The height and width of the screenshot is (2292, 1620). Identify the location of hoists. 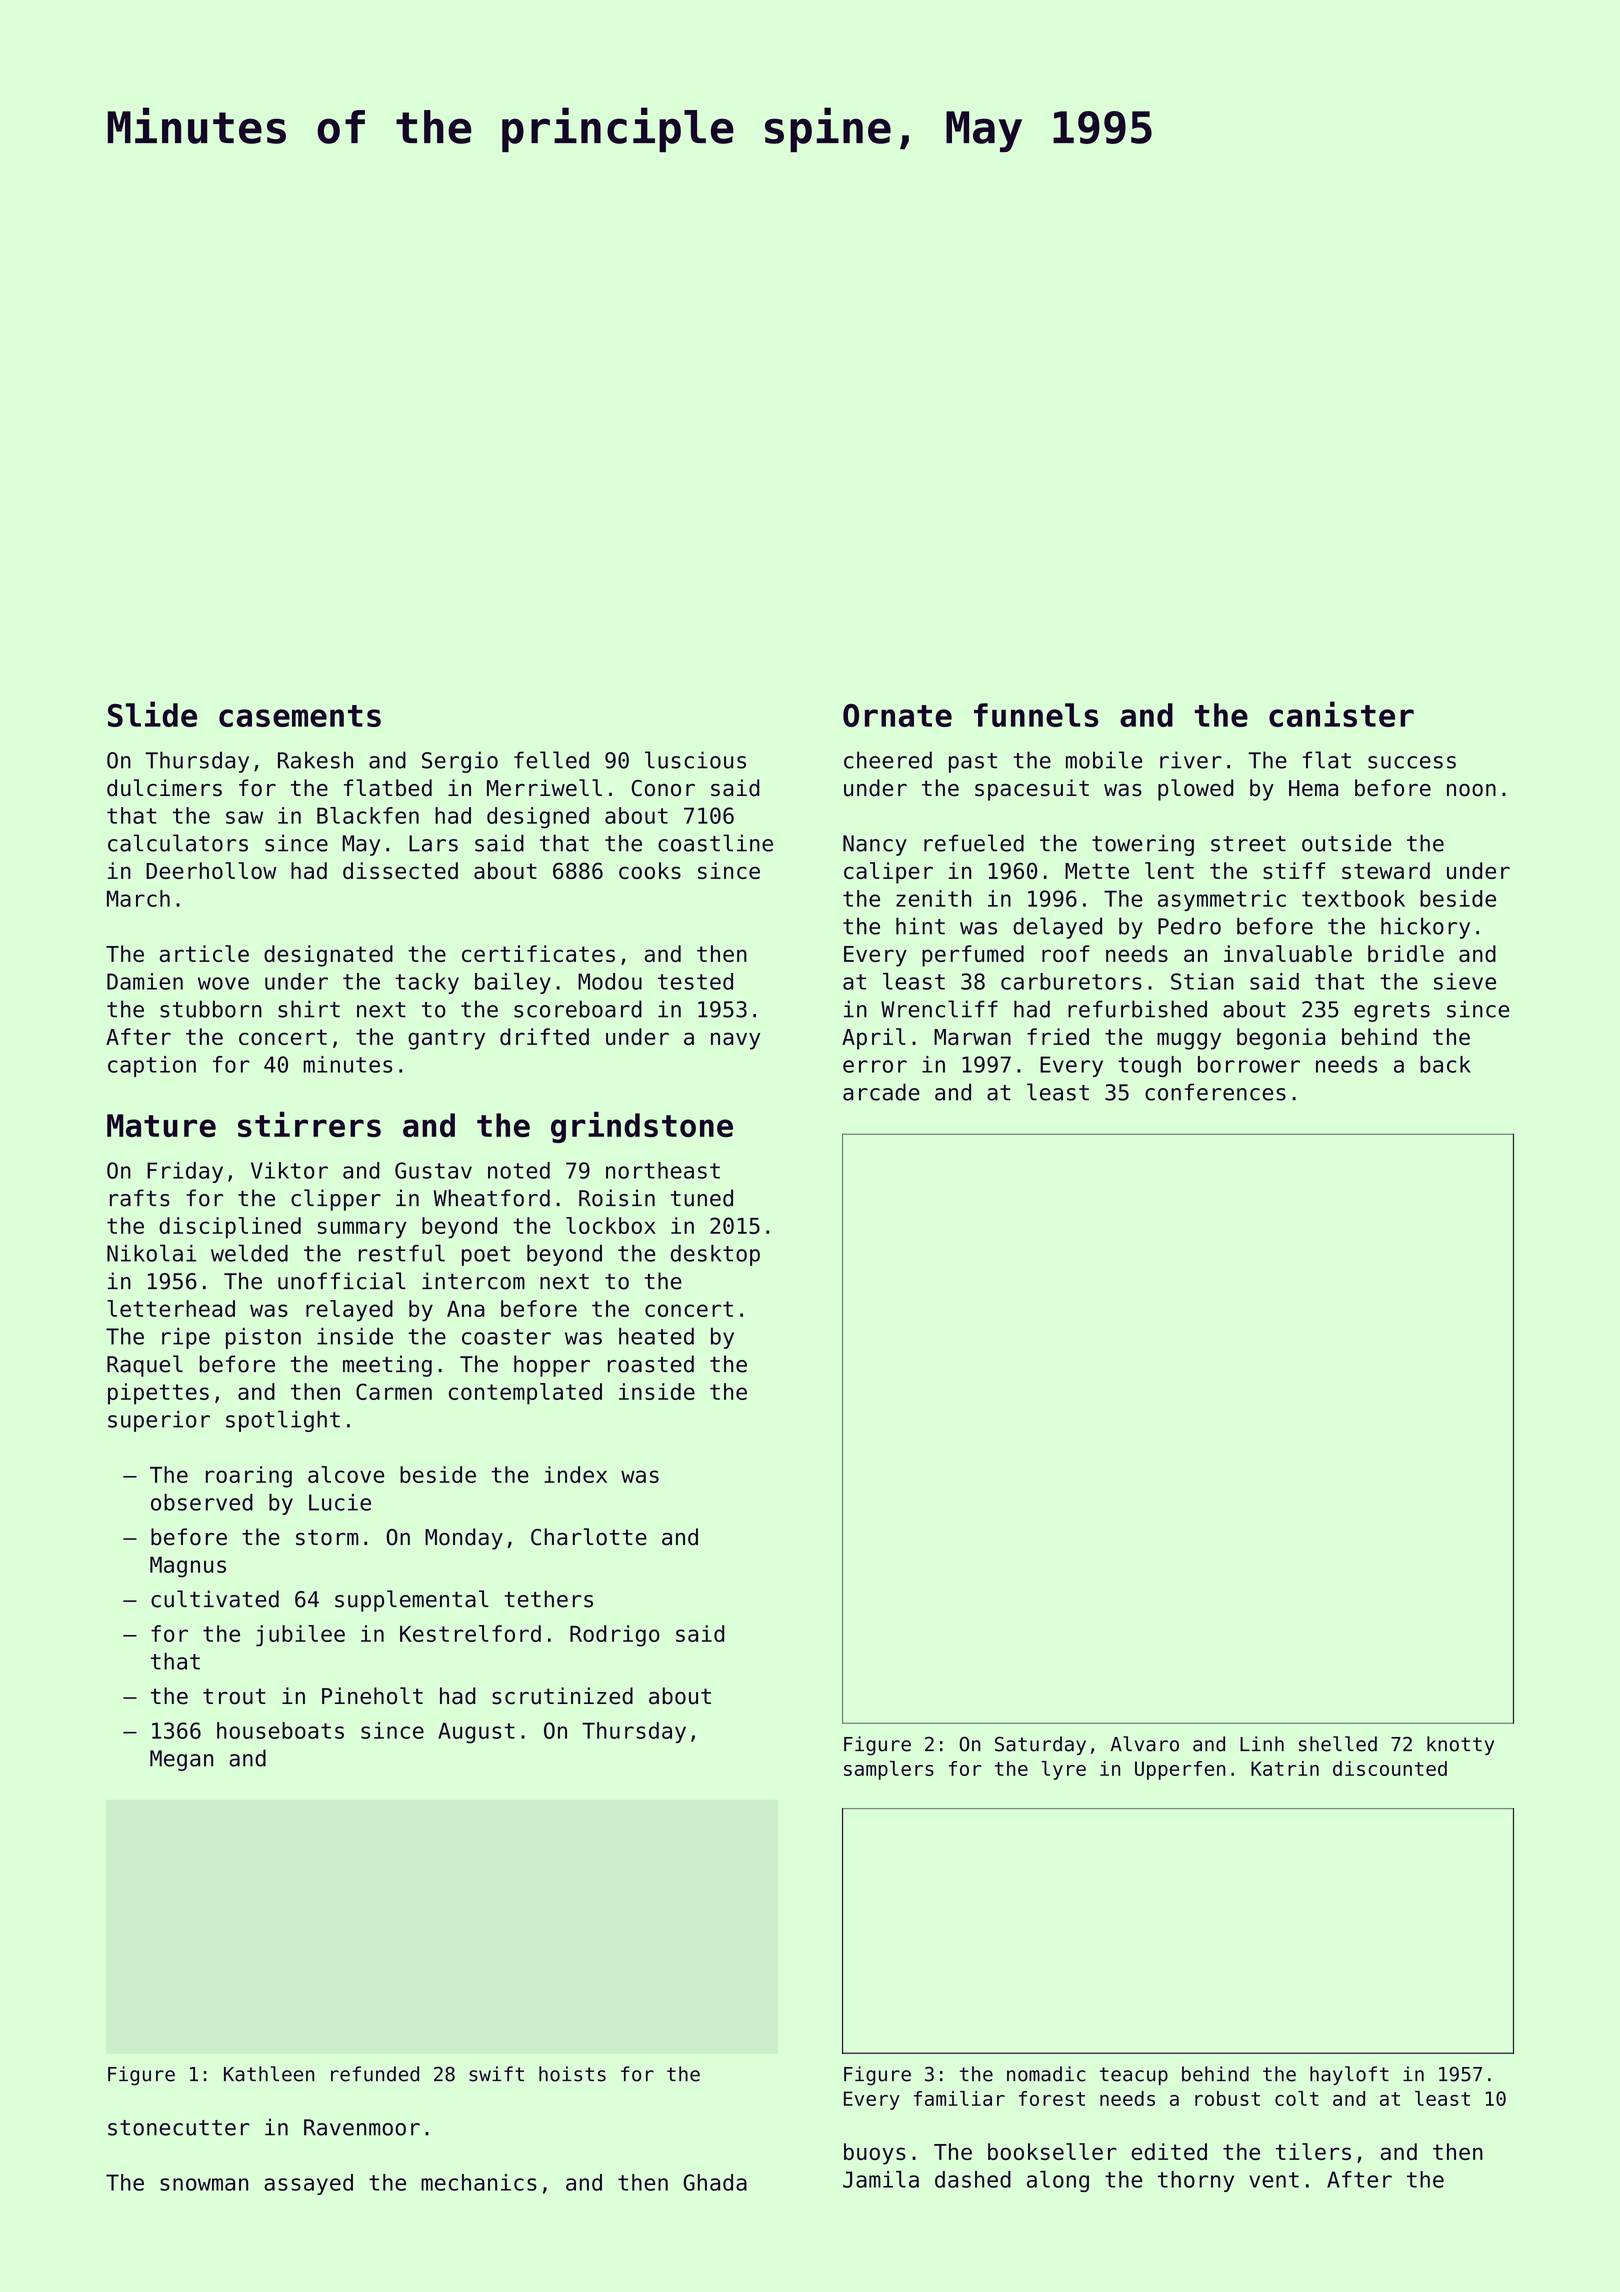
(572, 2074).
